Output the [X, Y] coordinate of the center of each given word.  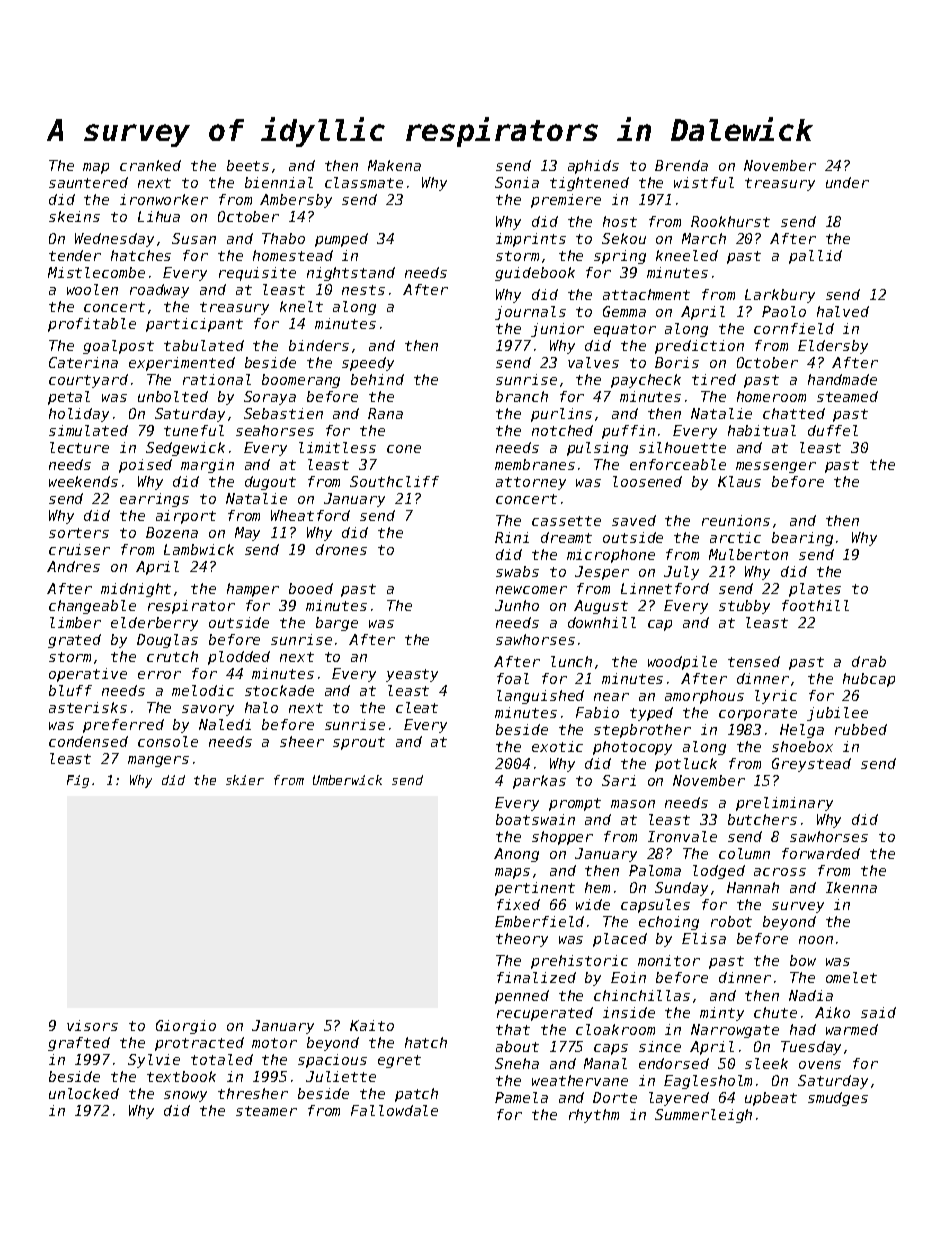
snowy [185, 1096]
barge [337, 624]
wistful [704, 182]
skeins [74, 216]
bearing [802, 539]
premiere [566, 201]
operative [88, 675]
